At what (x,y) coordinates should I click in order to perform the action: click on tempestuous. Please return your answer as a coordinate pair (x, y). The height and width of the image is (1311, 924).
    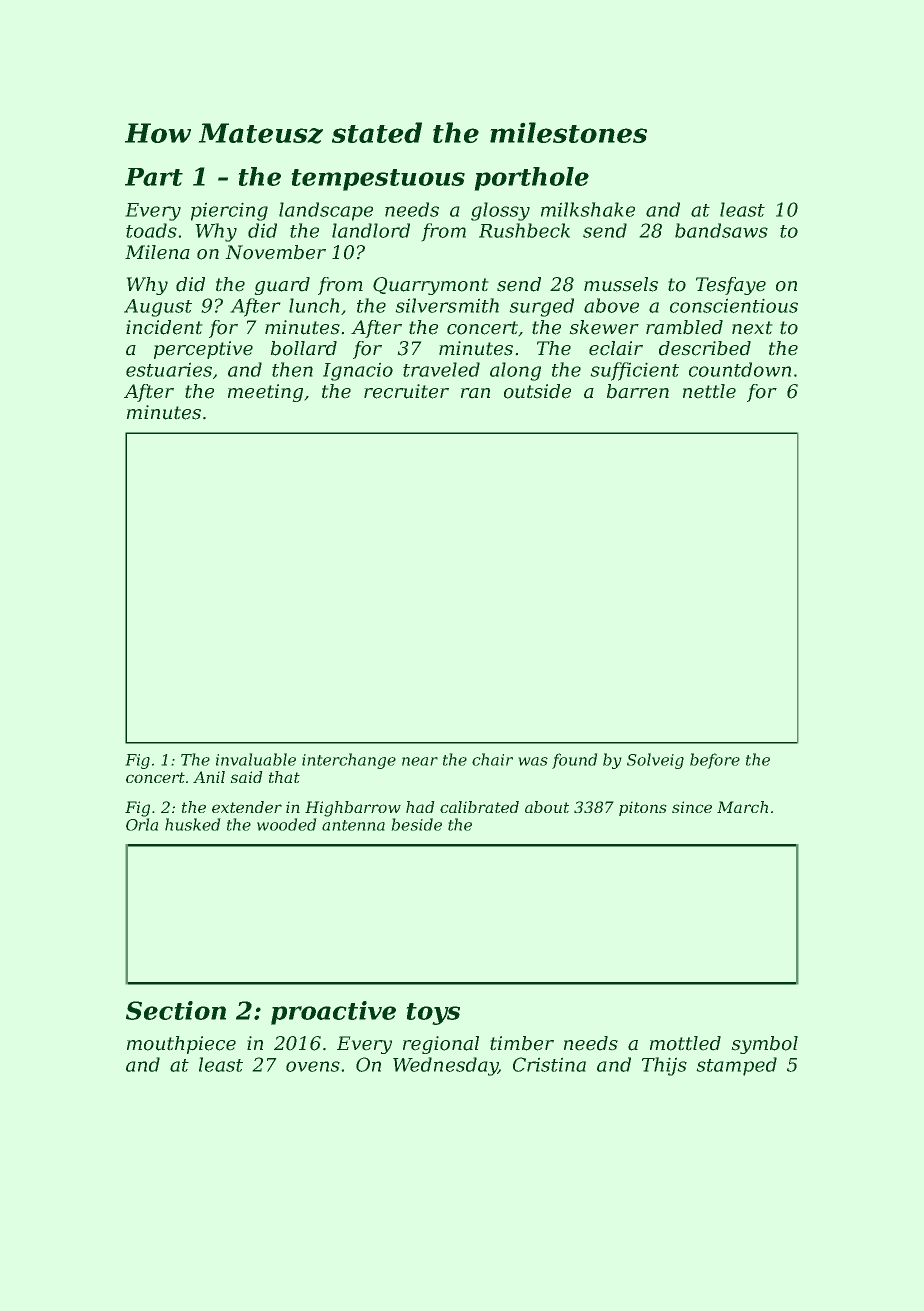
    Looking at the image, I should click on (378, 180).
